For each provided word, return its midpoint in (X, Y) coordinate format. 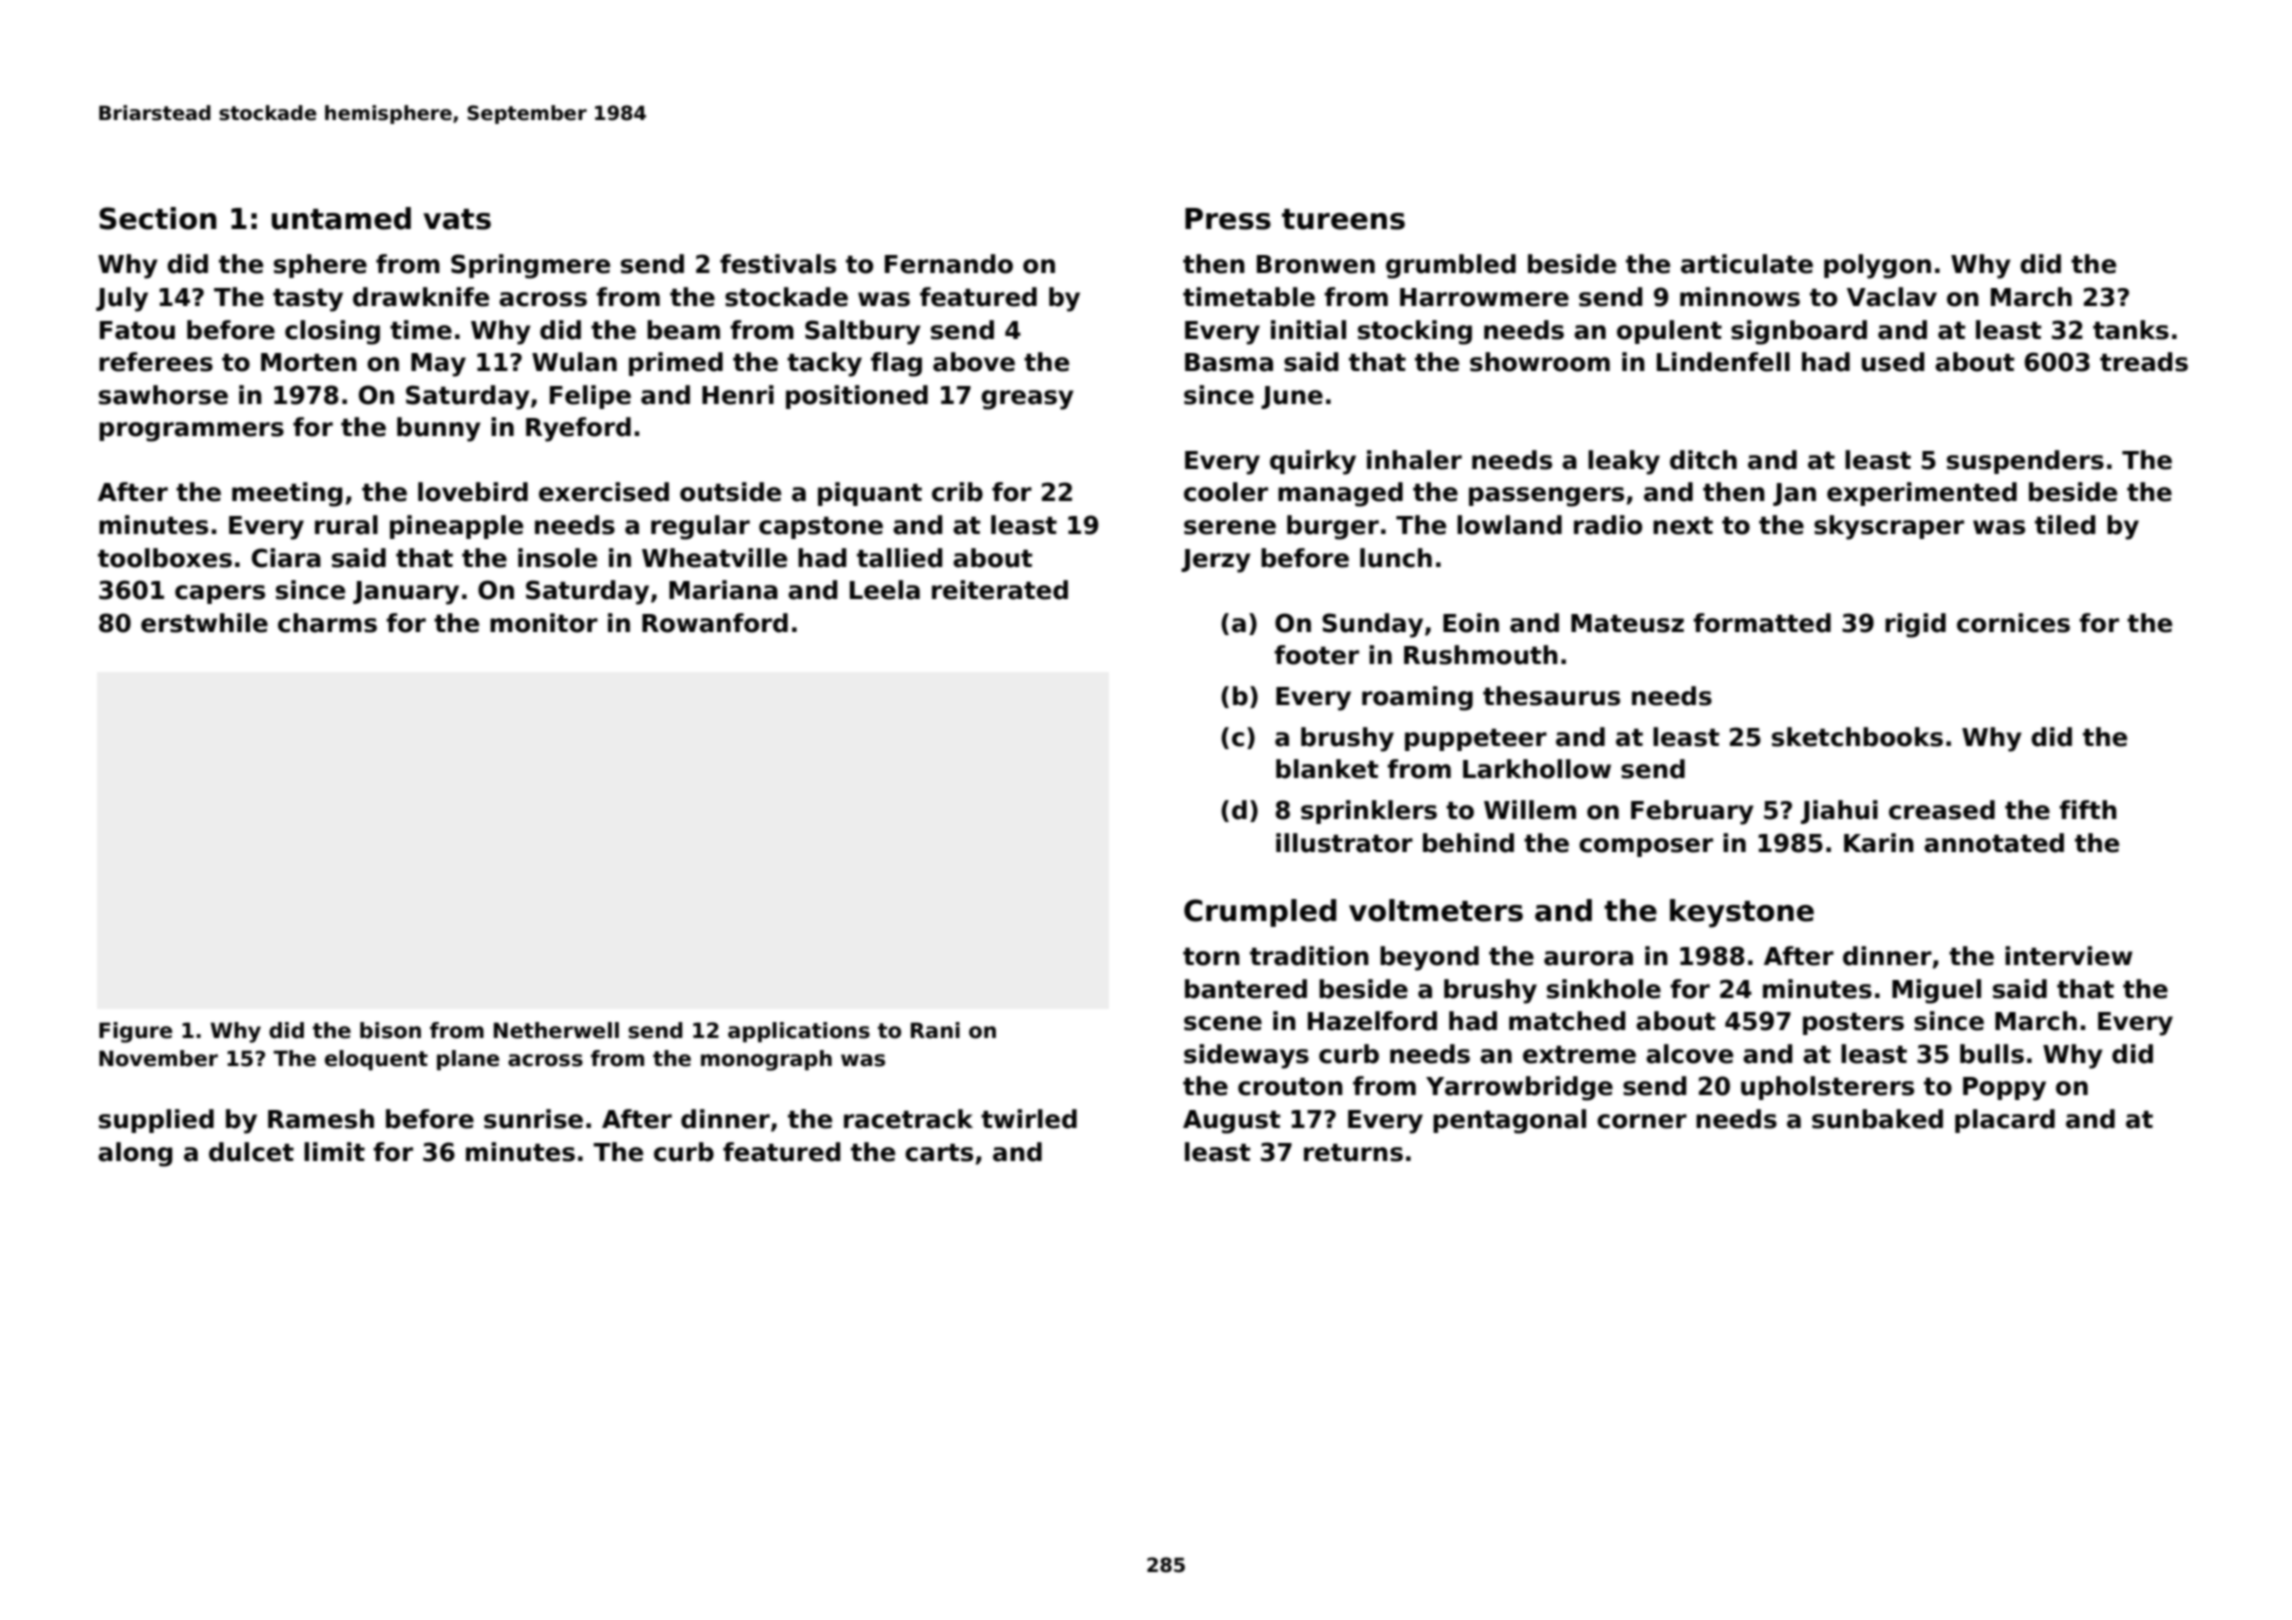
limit (334, 1151)
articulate (1747, 264)
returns (1353, 1152)
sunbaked (1877, 1119)
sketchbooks (1857, 737)
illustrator (1344, 843)
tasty (308, 300)
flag (896, 364)
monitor (544, 623)
